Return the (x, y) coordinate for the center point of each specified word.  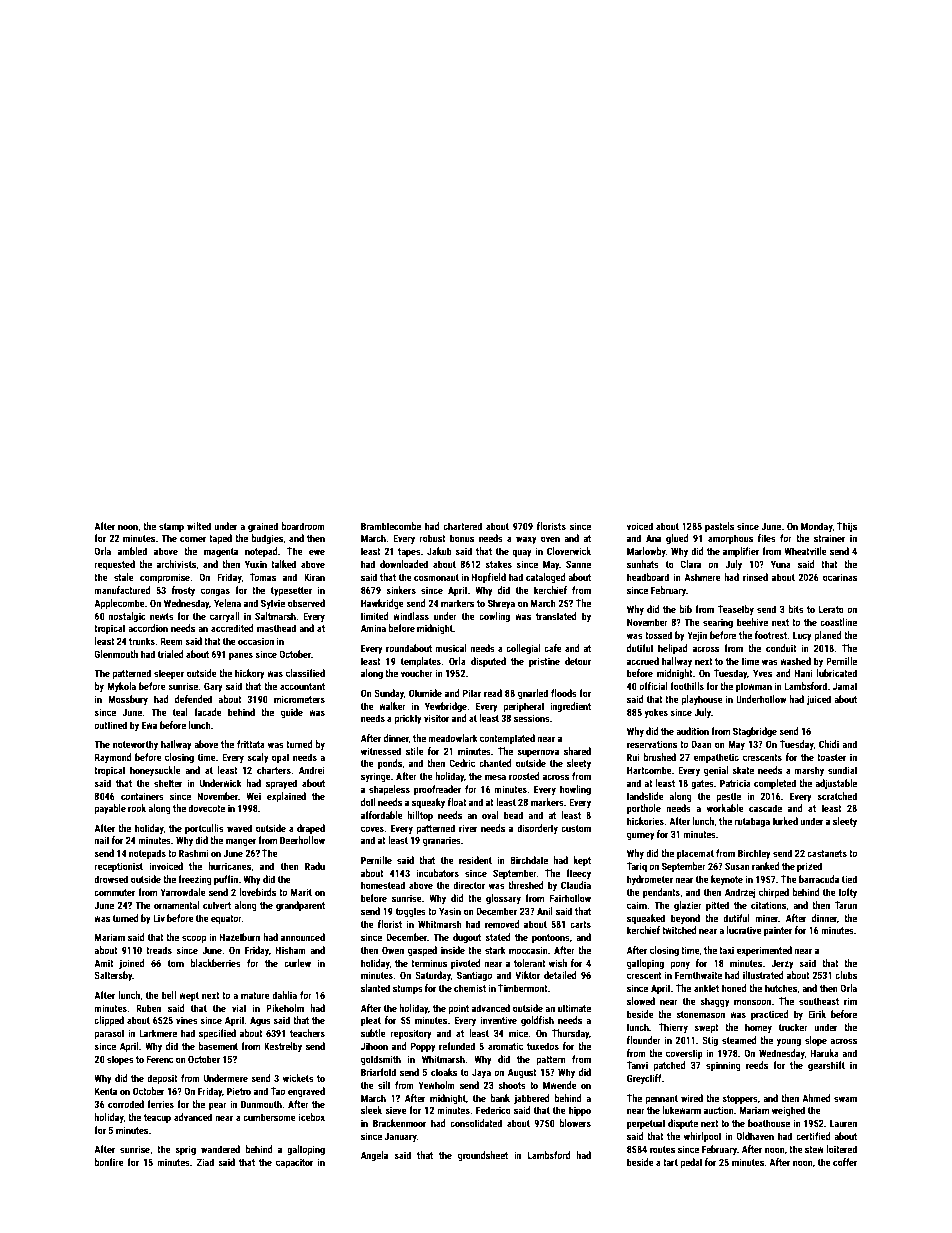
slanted (375, 988)
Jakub (439, 551)
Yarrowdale (183, 892)
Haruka (824, 1053)
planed (828, 636)
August (522, 1073)
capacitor (294, 1163)
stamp (171, 527)
